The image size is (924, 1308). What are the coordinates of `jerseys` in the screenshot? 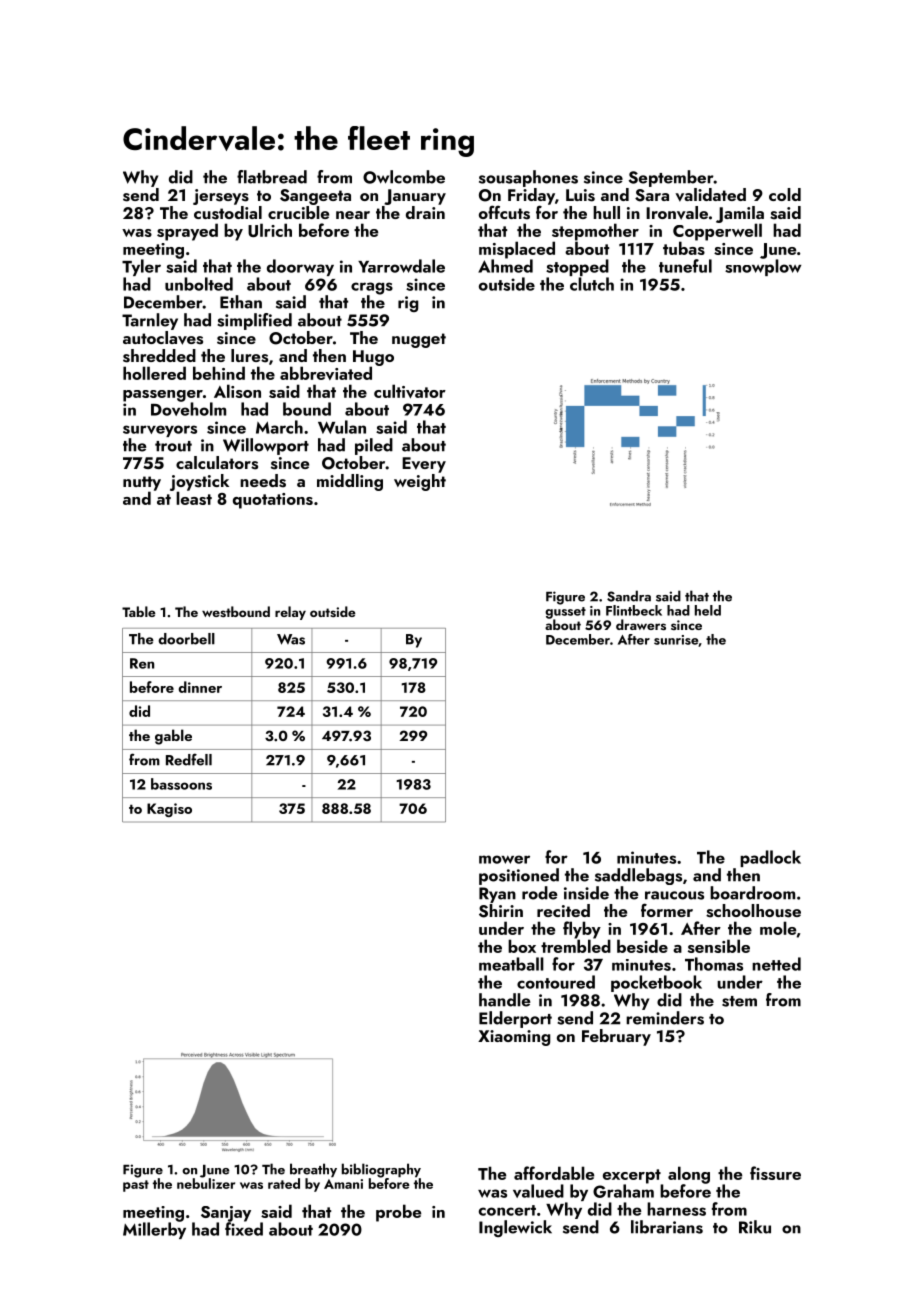 It's located at (221, 197).
